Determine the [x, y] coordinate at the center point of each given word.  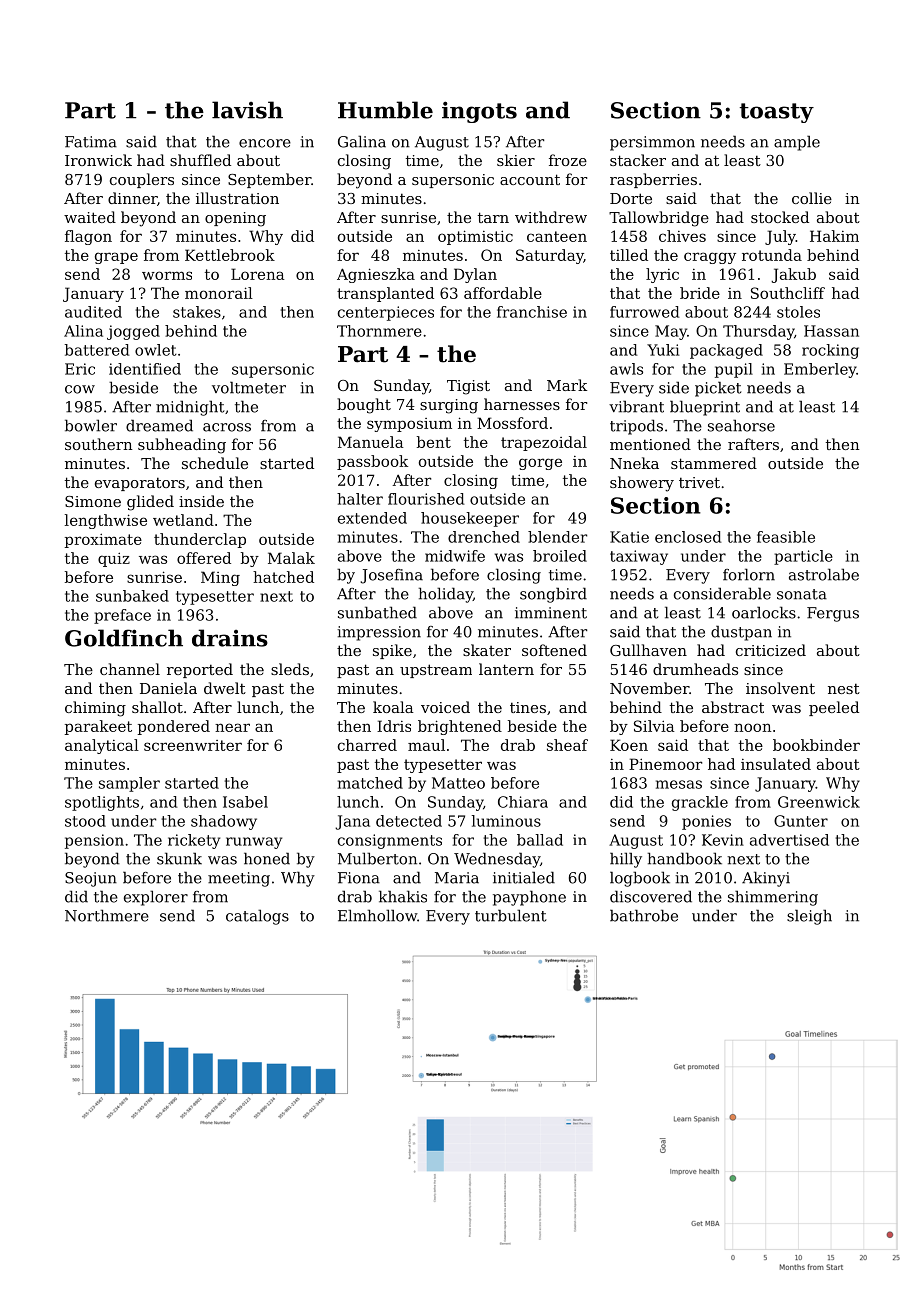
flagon [88, 237]
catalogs [257, 917]
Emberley [820, 370]
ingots [479, 112]
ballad [540, 840]
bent [434, 442]
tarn [493, 217]
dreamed [159, 425]
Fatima [91, 142]
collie [812, 198]
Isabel [245, 802]
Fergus [833, 614]
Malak [291, 558]
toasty [777, 113]
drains [230, 638]
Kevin [723, 840]
